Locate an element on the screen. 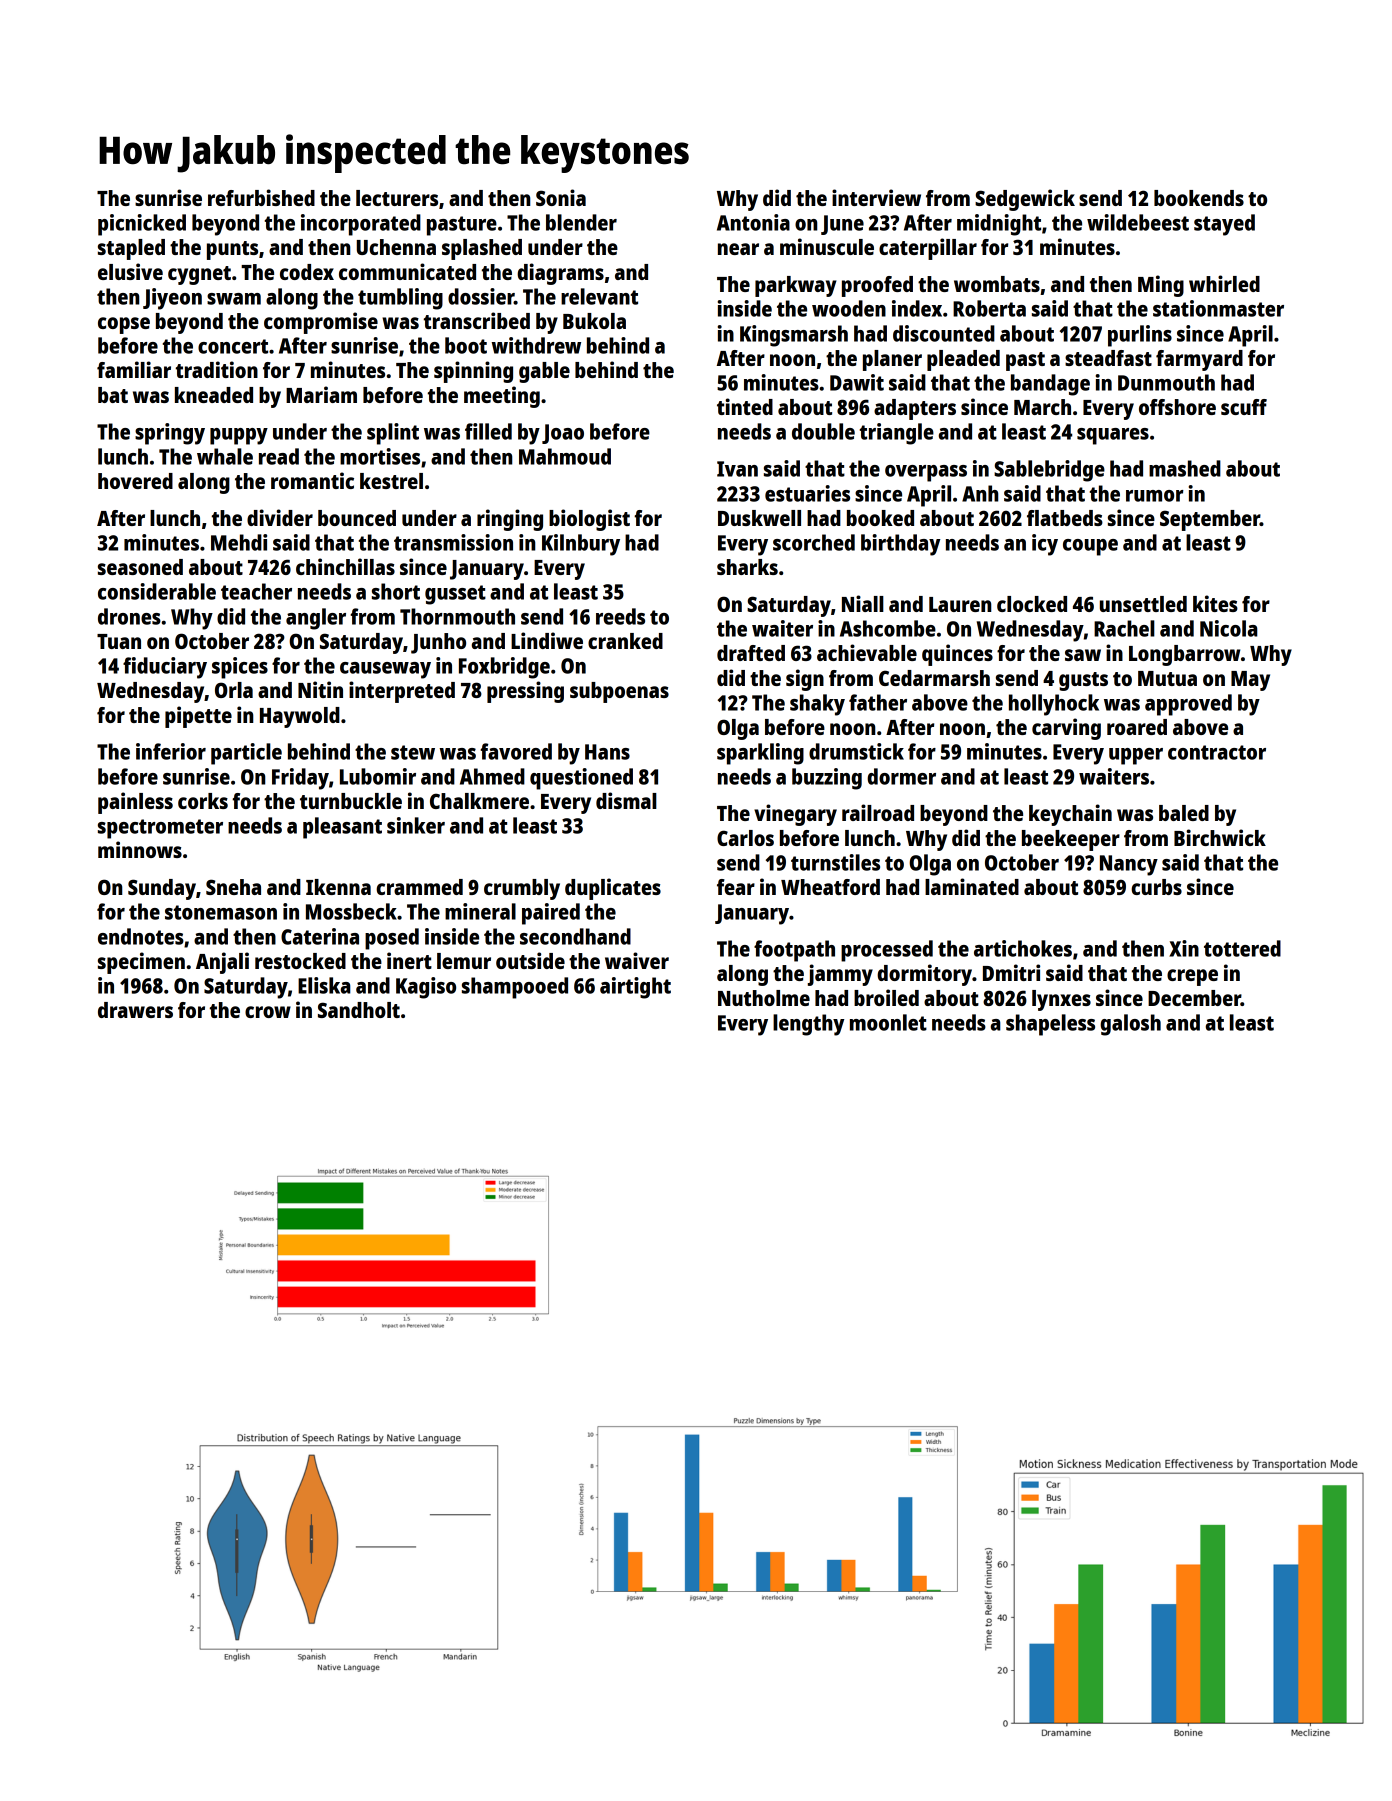  refurbished is located at coordinates (261, 197).
